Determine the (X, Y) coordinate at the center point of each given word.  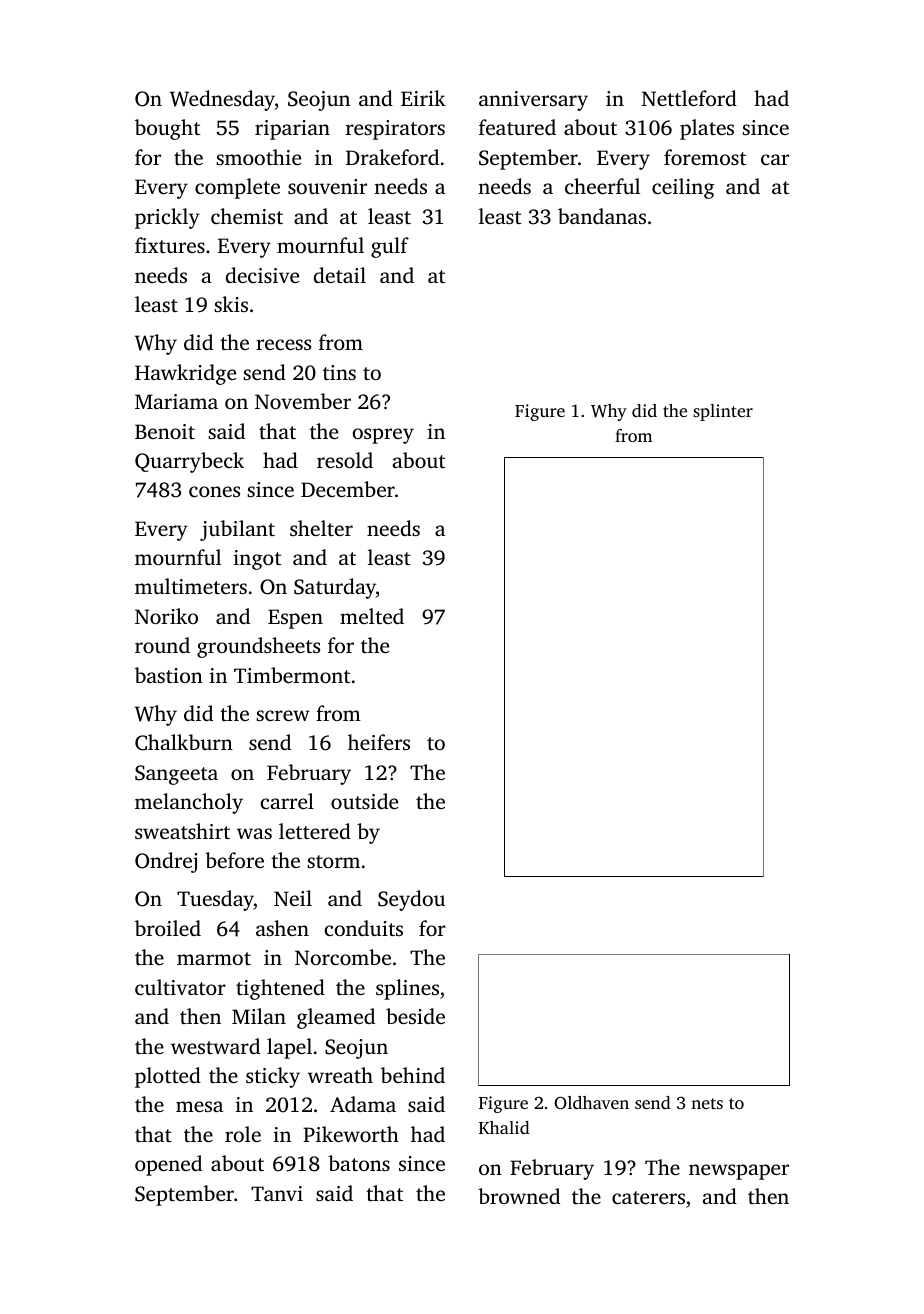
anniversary (533, 101)
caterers (648, 1197)
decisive (262, 275)
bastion (169, 675)
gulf (390, 247)
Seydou (411, 900)
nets (707, 1103)
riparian (292, 130)
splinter (723, 412)
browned (519, 1196)
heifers (379, 742)
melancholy (189, 803)
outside (364, 801)
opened (168, 1165)
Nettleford (689, 98)
